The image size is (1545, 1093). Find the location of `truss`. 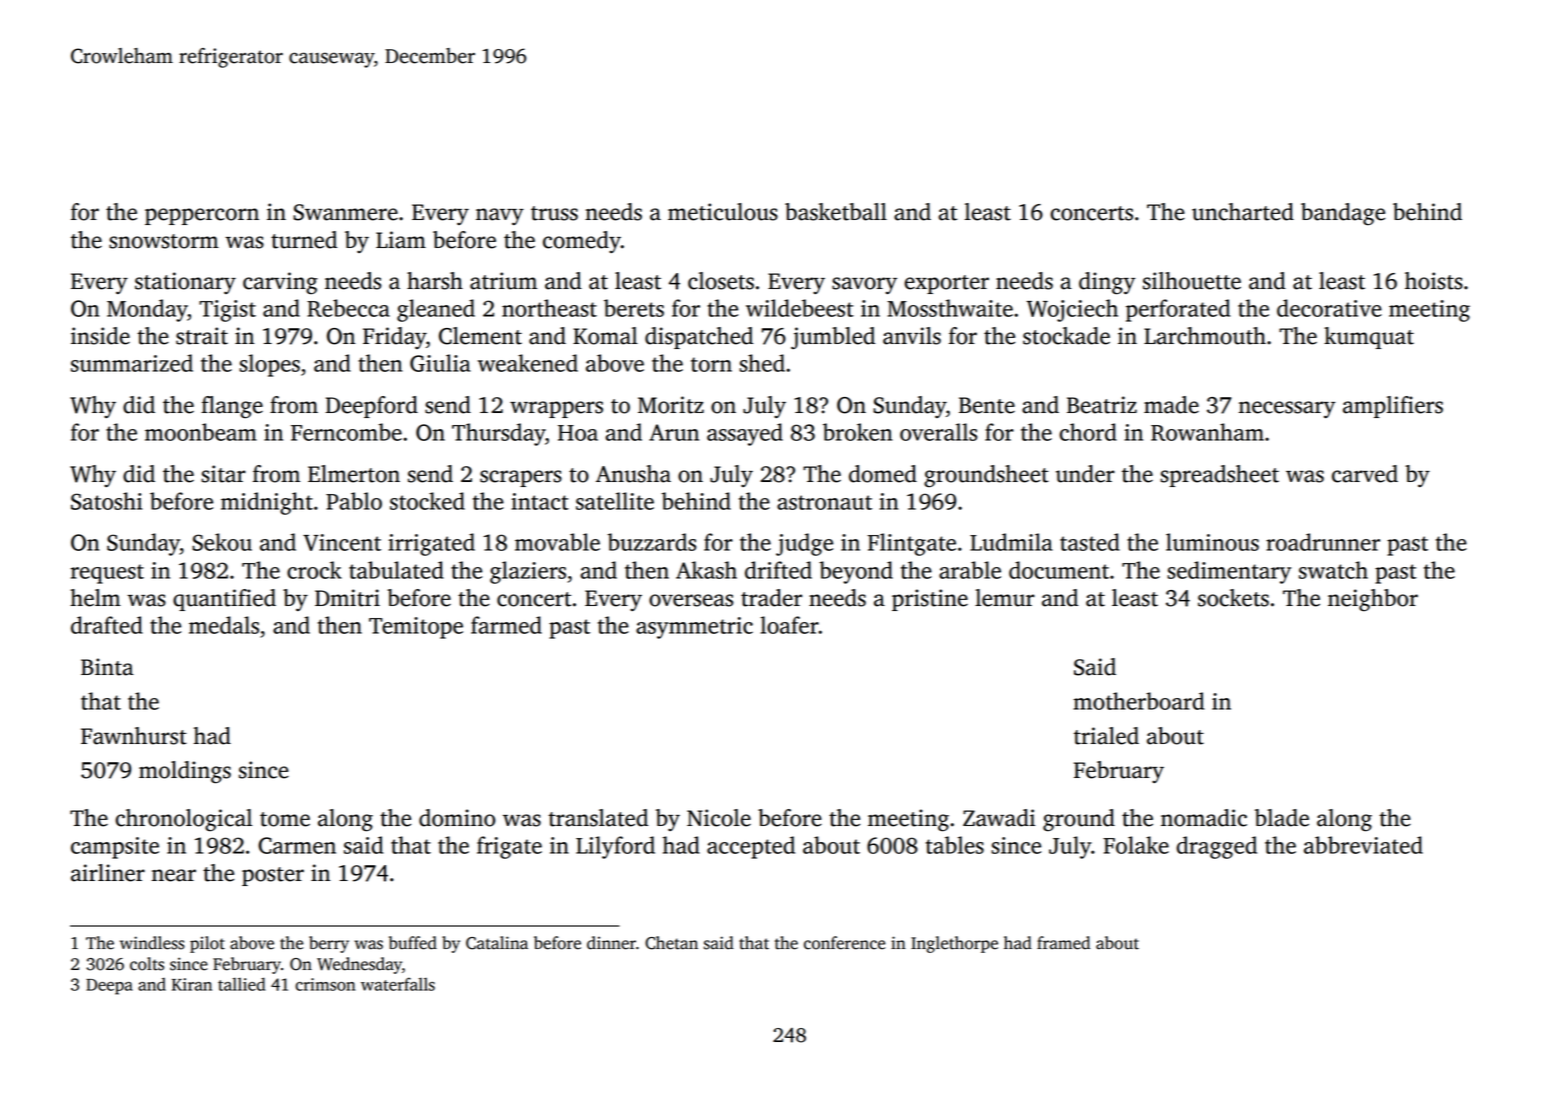

truss is located at coordinates (554, 213).
